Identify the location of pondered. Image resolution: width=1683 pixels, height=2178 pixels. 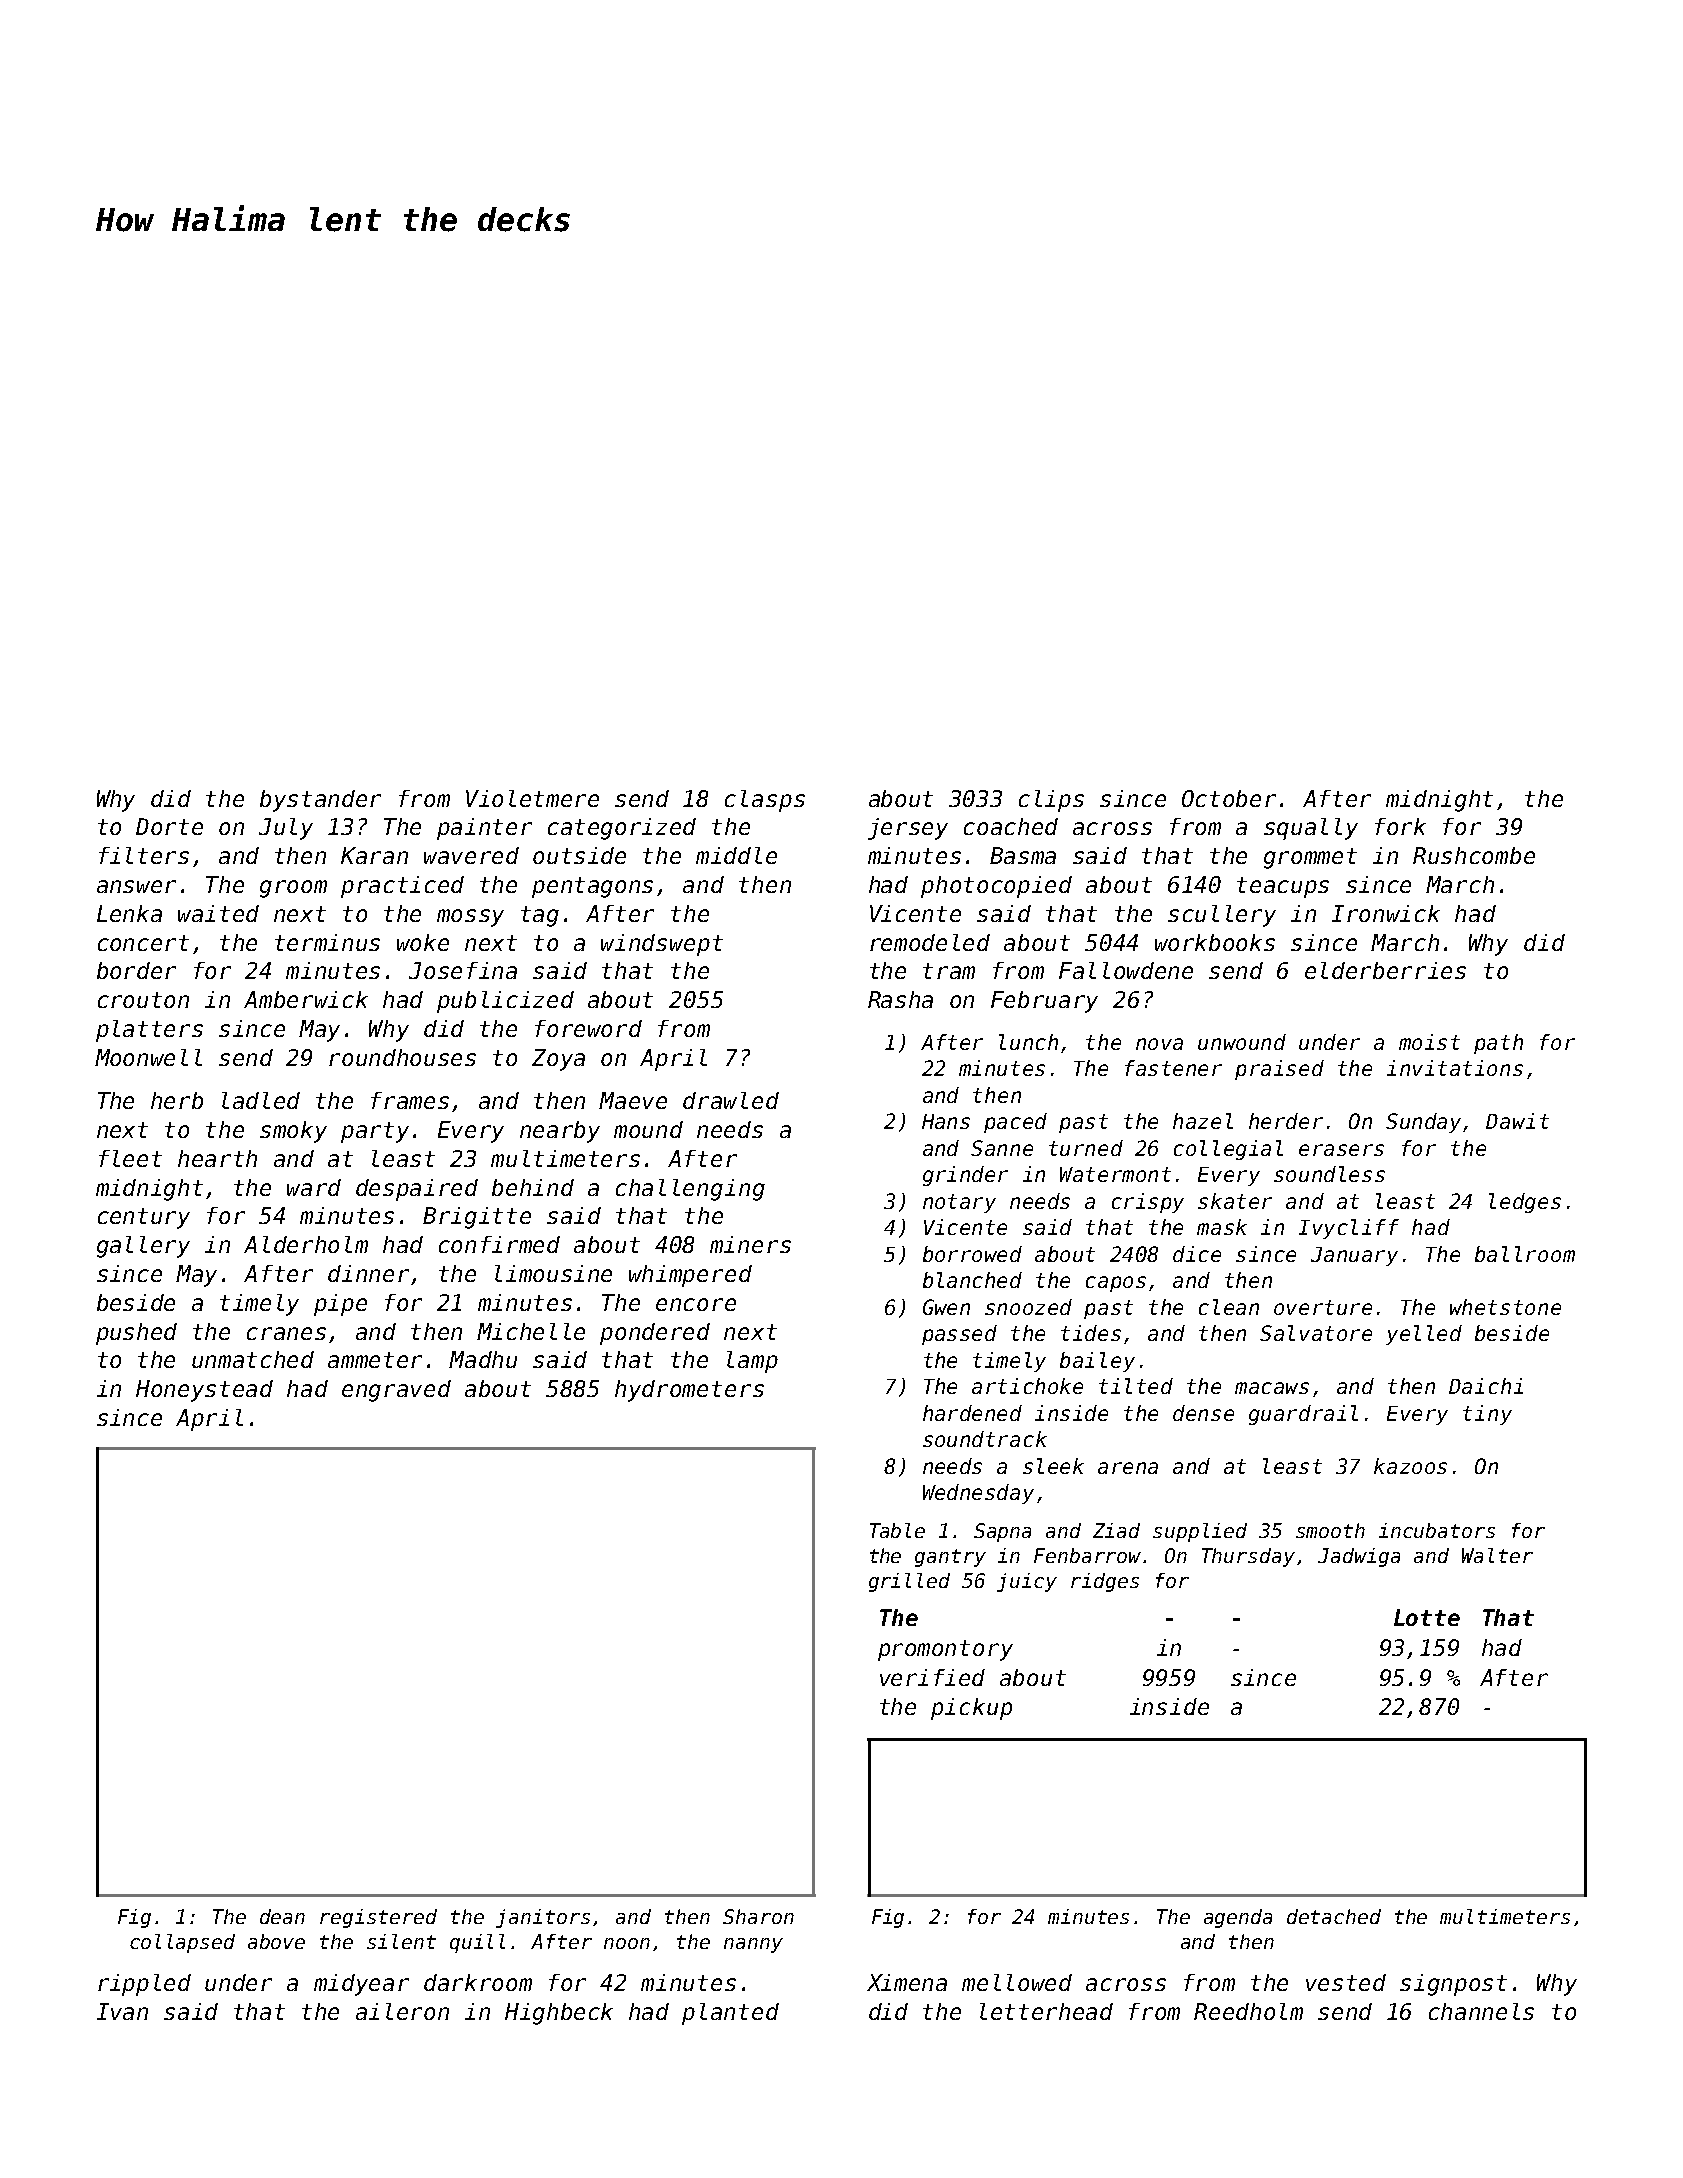
(655, 1334).
